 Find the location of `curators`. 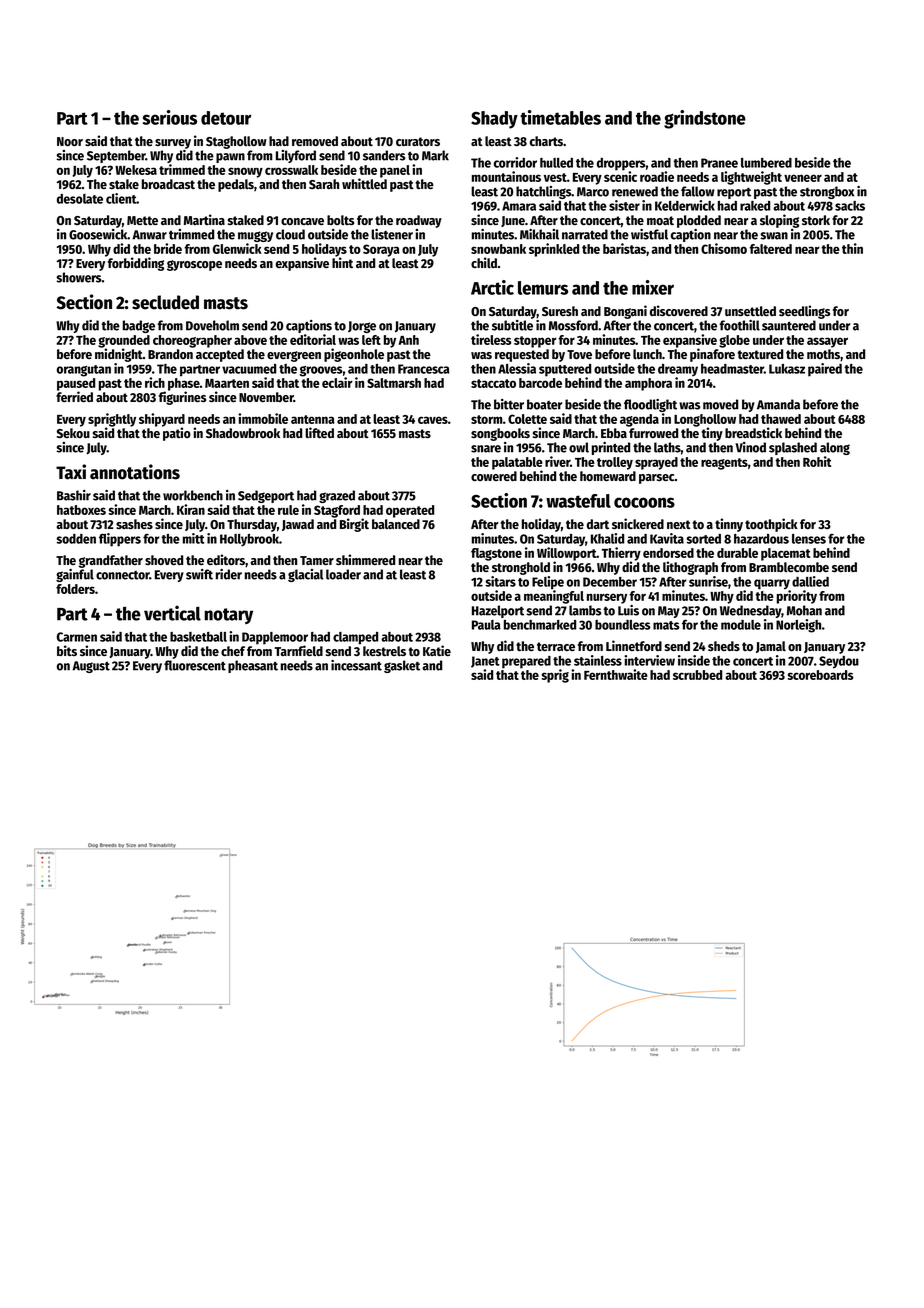

curators is located at coordinates (418, 141).
